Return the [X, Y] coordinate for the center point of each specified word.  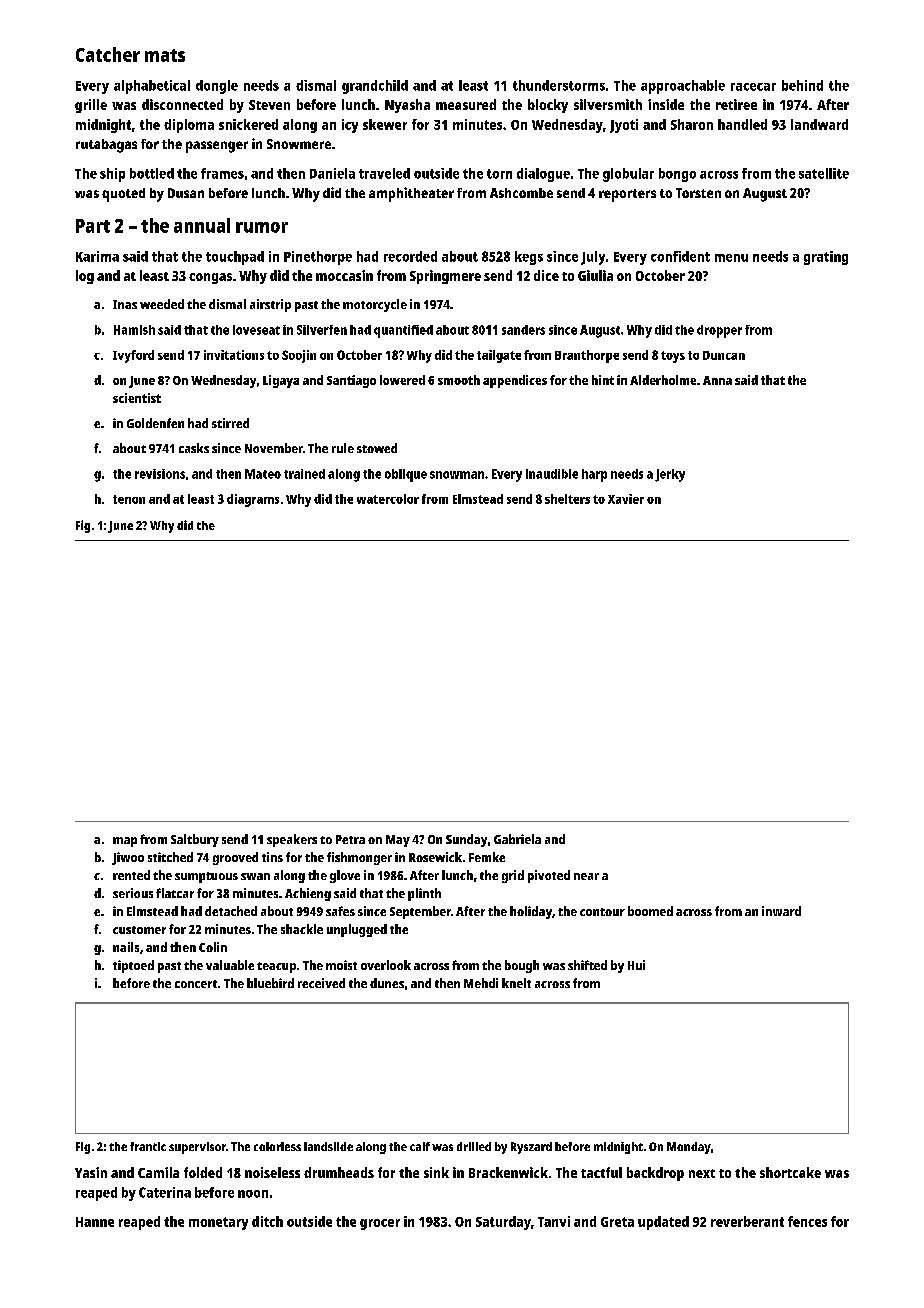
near [586, 876]
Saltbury [195, 840]
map [125, 842]
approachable [683, 87]
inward [781, 911]
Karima [97, 256]
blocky [548, 106]
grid [513, 876]
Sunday [466, 840]
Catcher [108, 54]
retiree [736, 104]
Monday [689, 1148]
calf [420, 1146]
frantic [148, 1146]
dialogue [543, 175]
